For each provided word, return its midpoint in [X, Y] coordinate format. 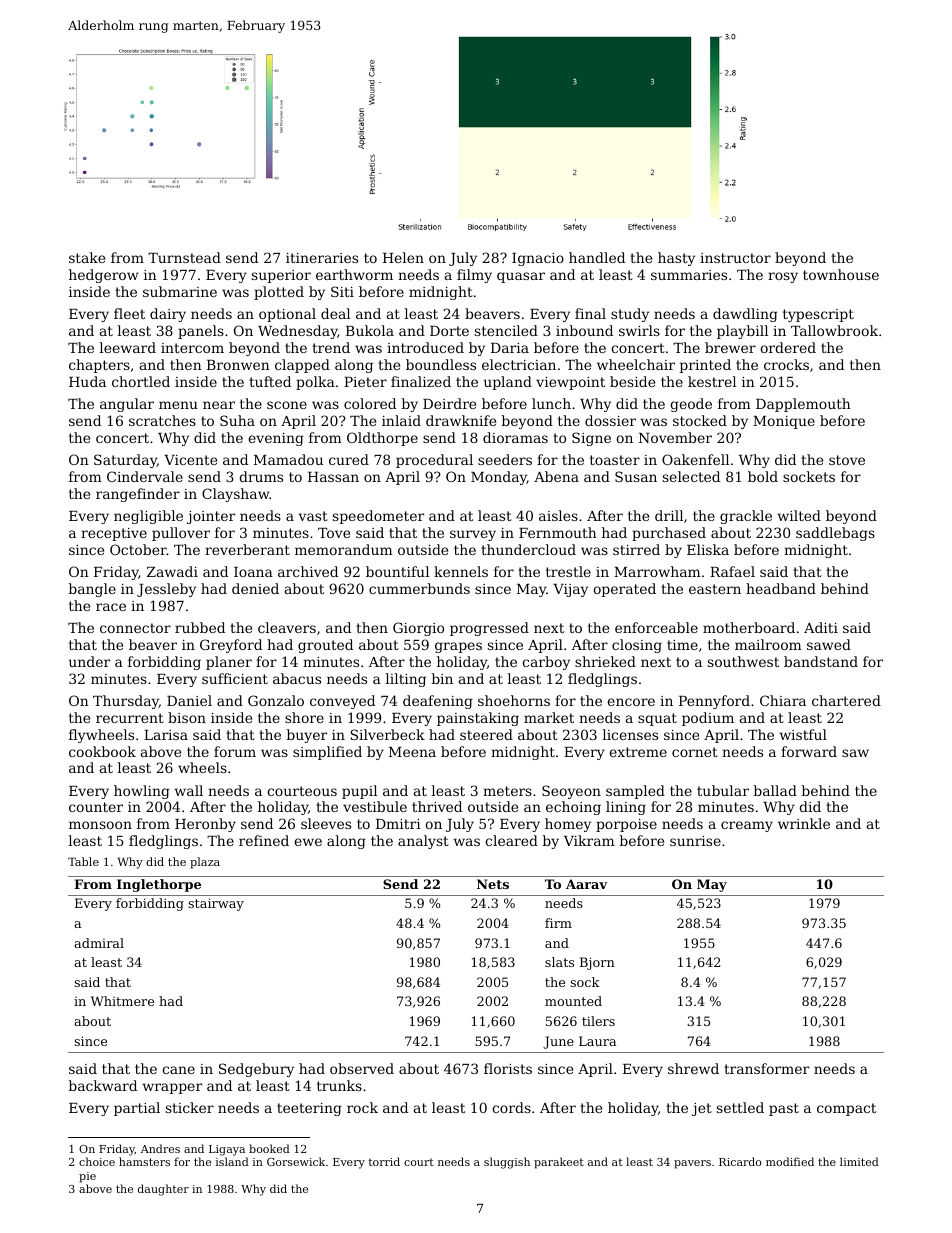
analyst [423, 842]
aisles [558, 515]
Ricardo [740, 1161]
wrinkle [804, 823]
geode [691, 405]
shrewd [693, 1068]
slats [559, 962]
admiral [99, 943]
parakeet [559, 1163]
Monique [784, 422]
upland [508, 383]
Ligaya [227, 1150]
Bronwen [238, 365]
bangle [92, 590]
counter [96, 807]
